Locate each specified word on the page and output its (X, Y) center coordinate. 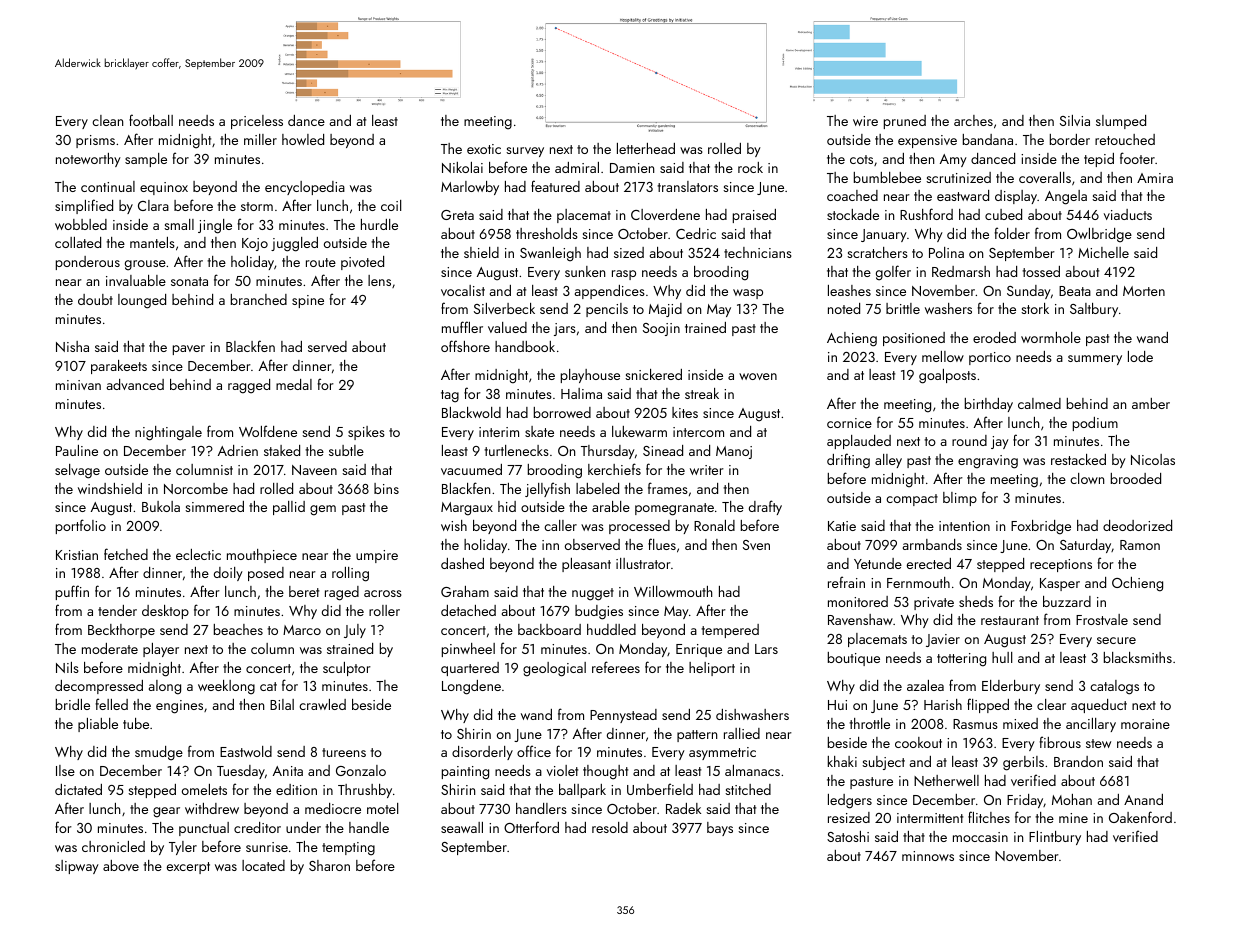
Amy (953, 160)
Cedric (696, 233)
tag (450, 396)
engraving (988, 462)
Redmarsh (961, 271)
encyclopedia (305, 188)
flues (662, 544)
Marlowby (470, 188)
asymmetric (722, 753)
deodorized (1137, 525)
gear (166, 812)
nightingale (168, 433)
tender (117, 610)
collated (78, 242)
